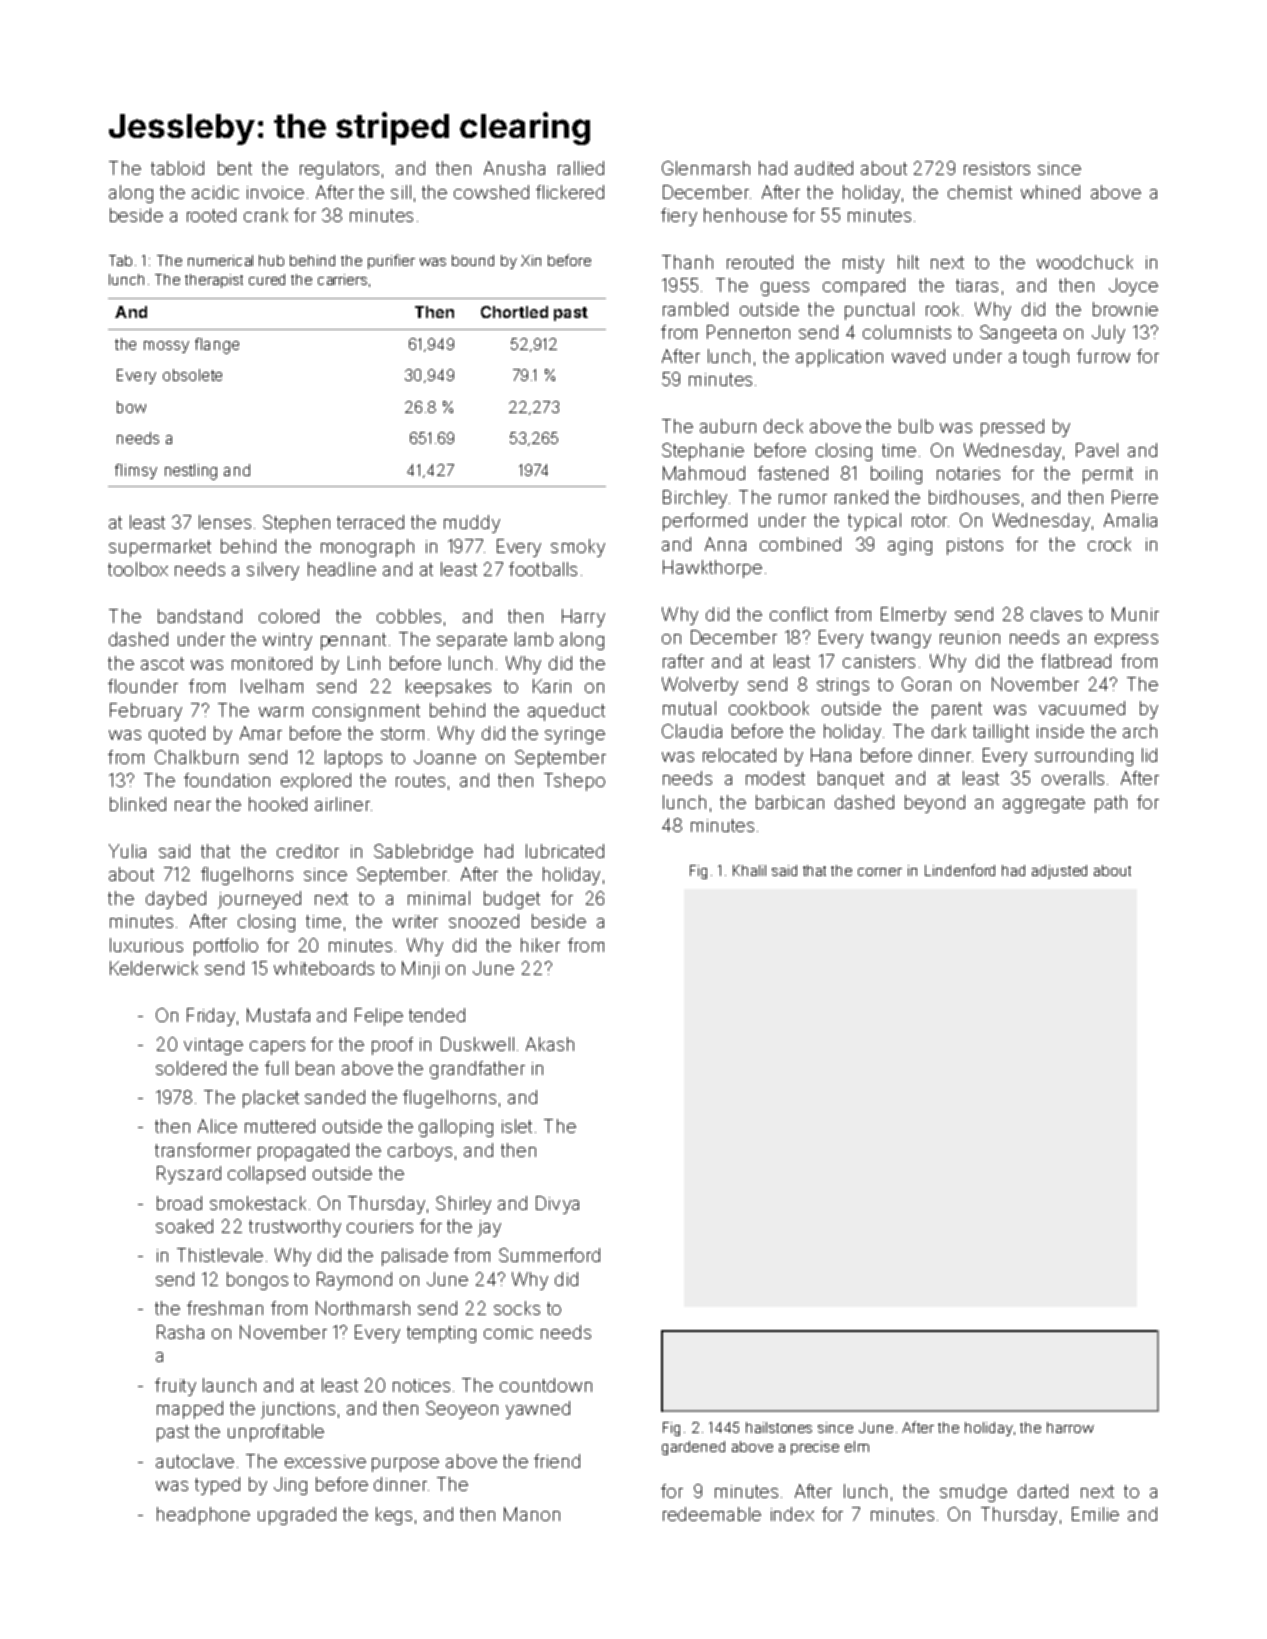 The image size is (1267, 1639). Describe the element at coordinates (997, 168) in the page. I see `resistors` at that location.
